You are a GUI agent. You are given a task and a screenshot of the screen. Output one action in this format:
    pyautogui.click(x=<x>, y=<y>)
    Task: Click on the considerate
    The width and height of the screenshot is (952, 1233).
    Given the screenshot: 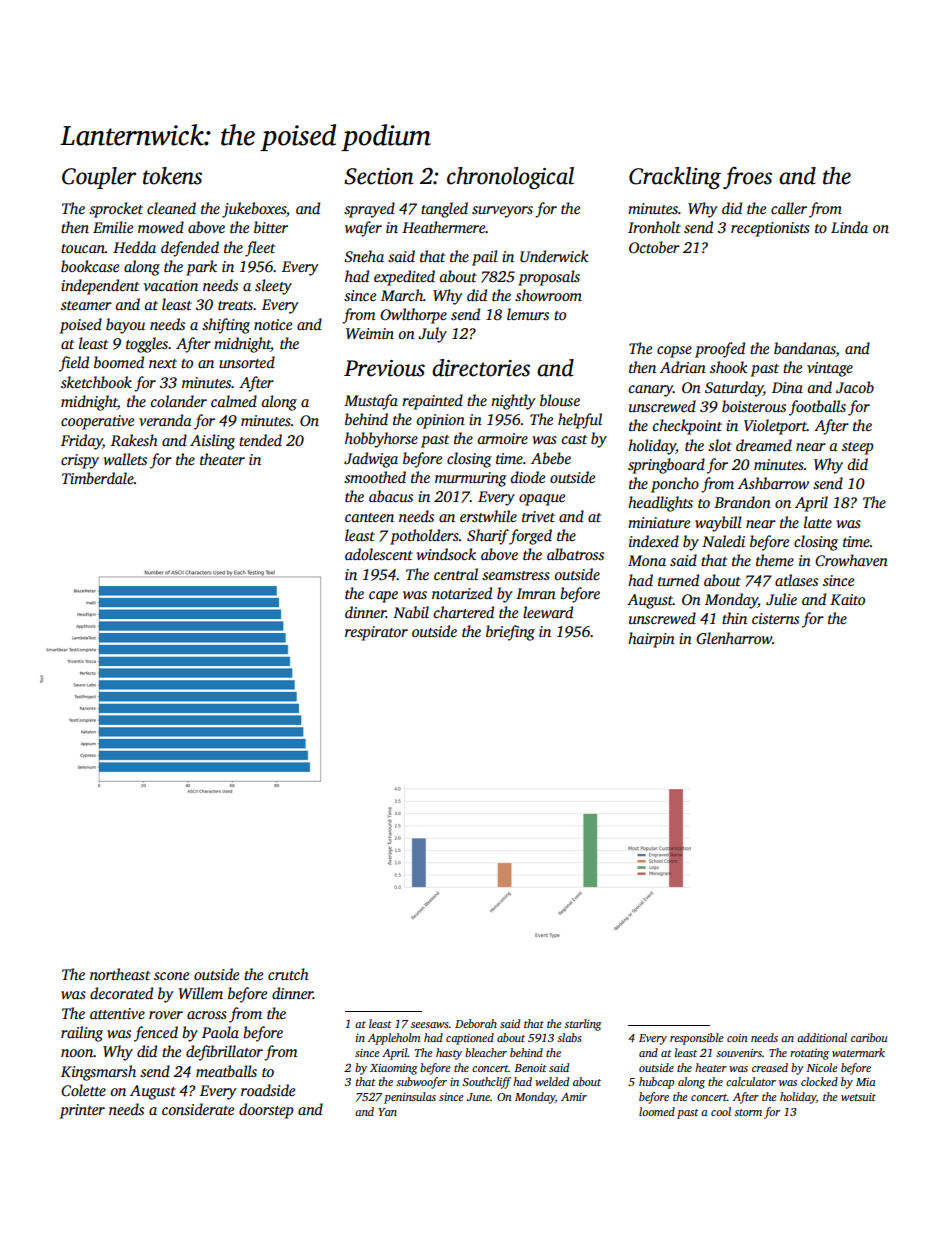 What is the action you would take?
    pyautogui.click(x=198, y=1109)
